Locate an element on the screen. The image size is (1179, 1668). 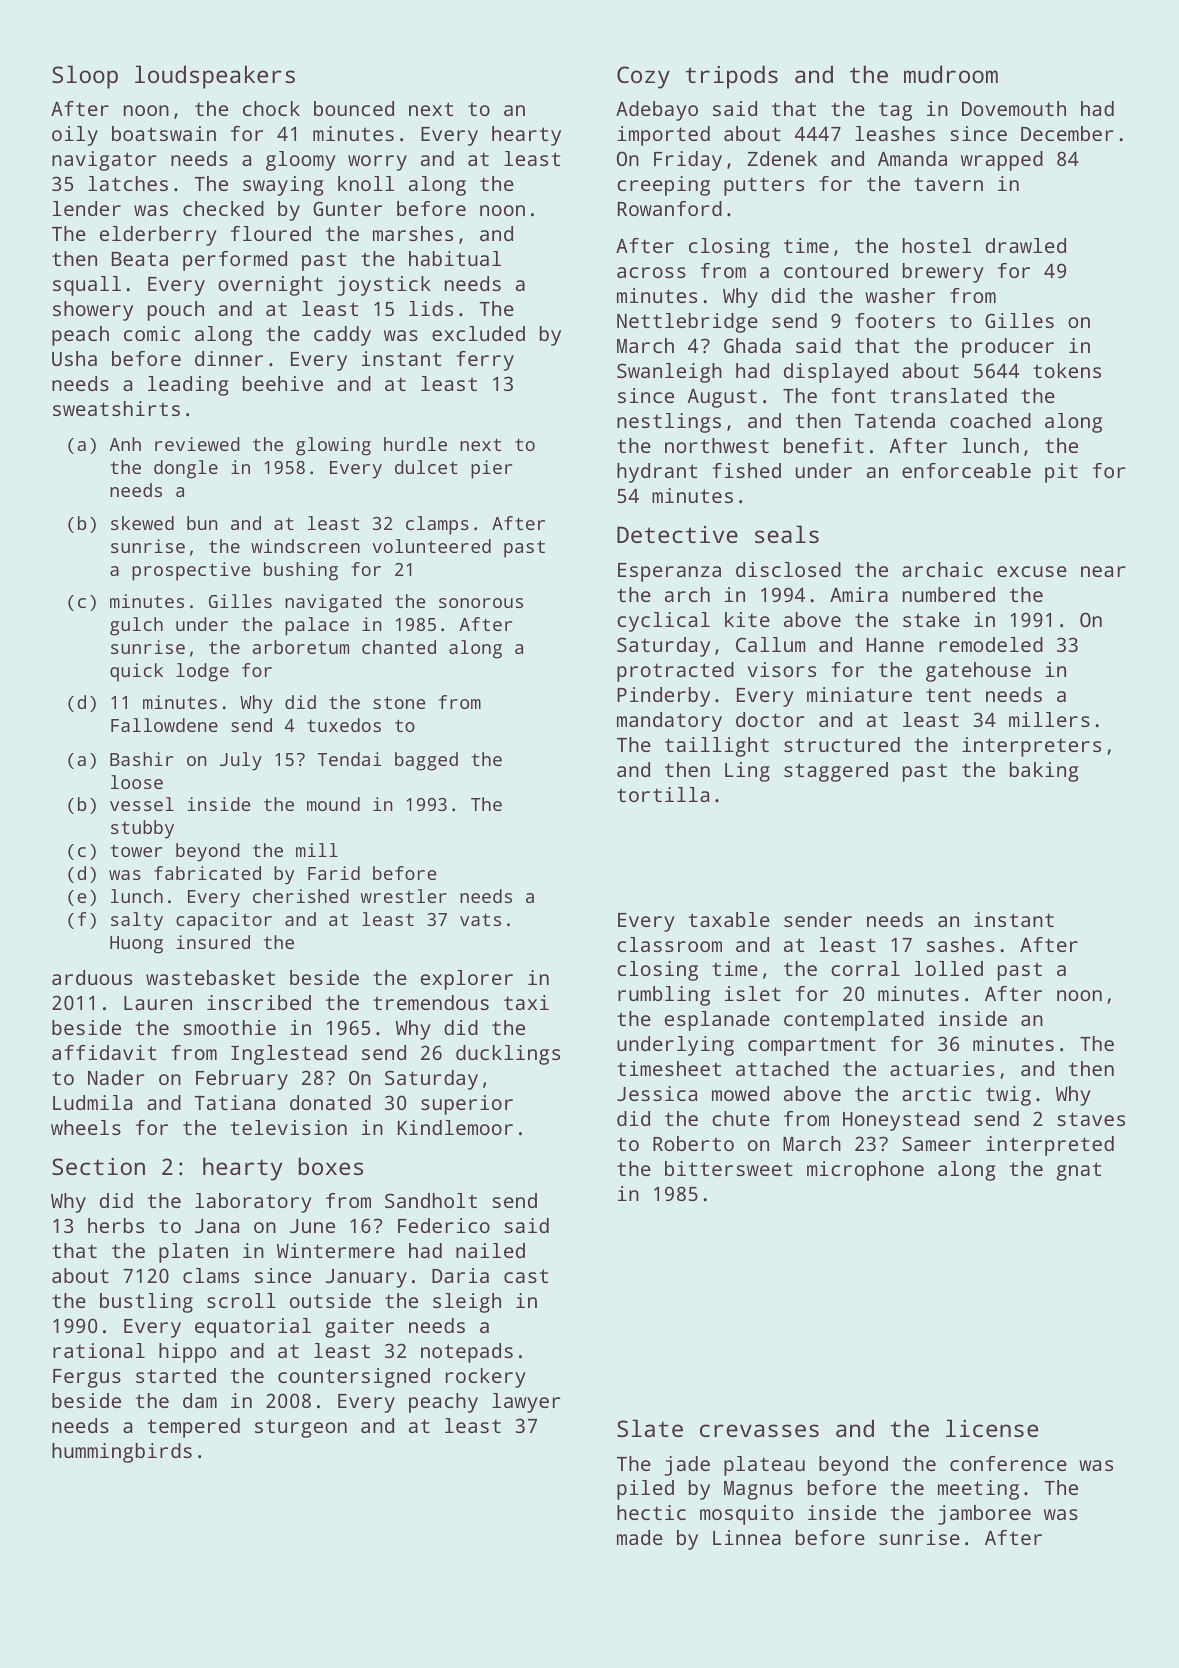
hydrant is located at coordinates (657, 473).
